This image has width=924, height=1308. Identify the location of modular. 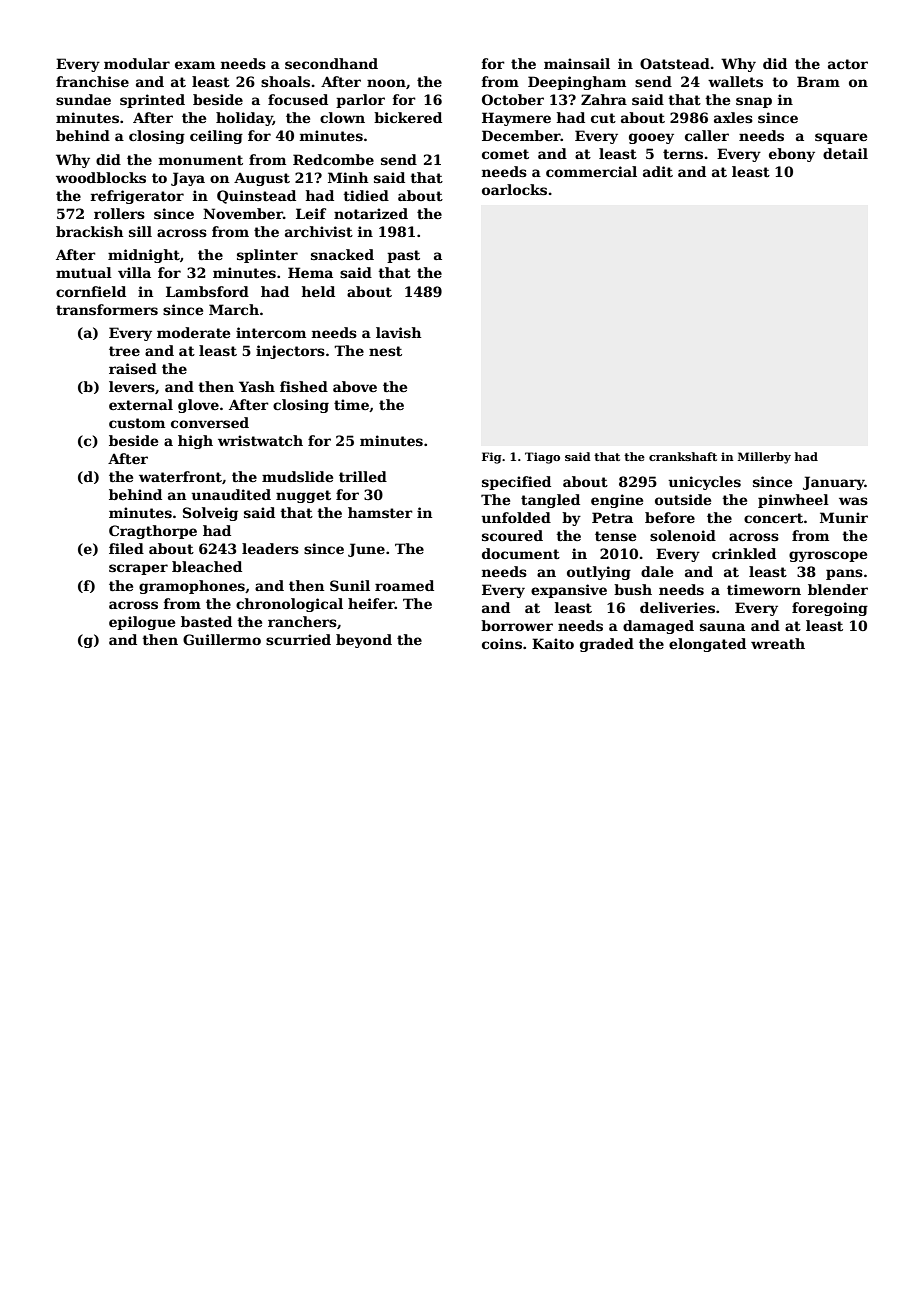
(137, 63).
